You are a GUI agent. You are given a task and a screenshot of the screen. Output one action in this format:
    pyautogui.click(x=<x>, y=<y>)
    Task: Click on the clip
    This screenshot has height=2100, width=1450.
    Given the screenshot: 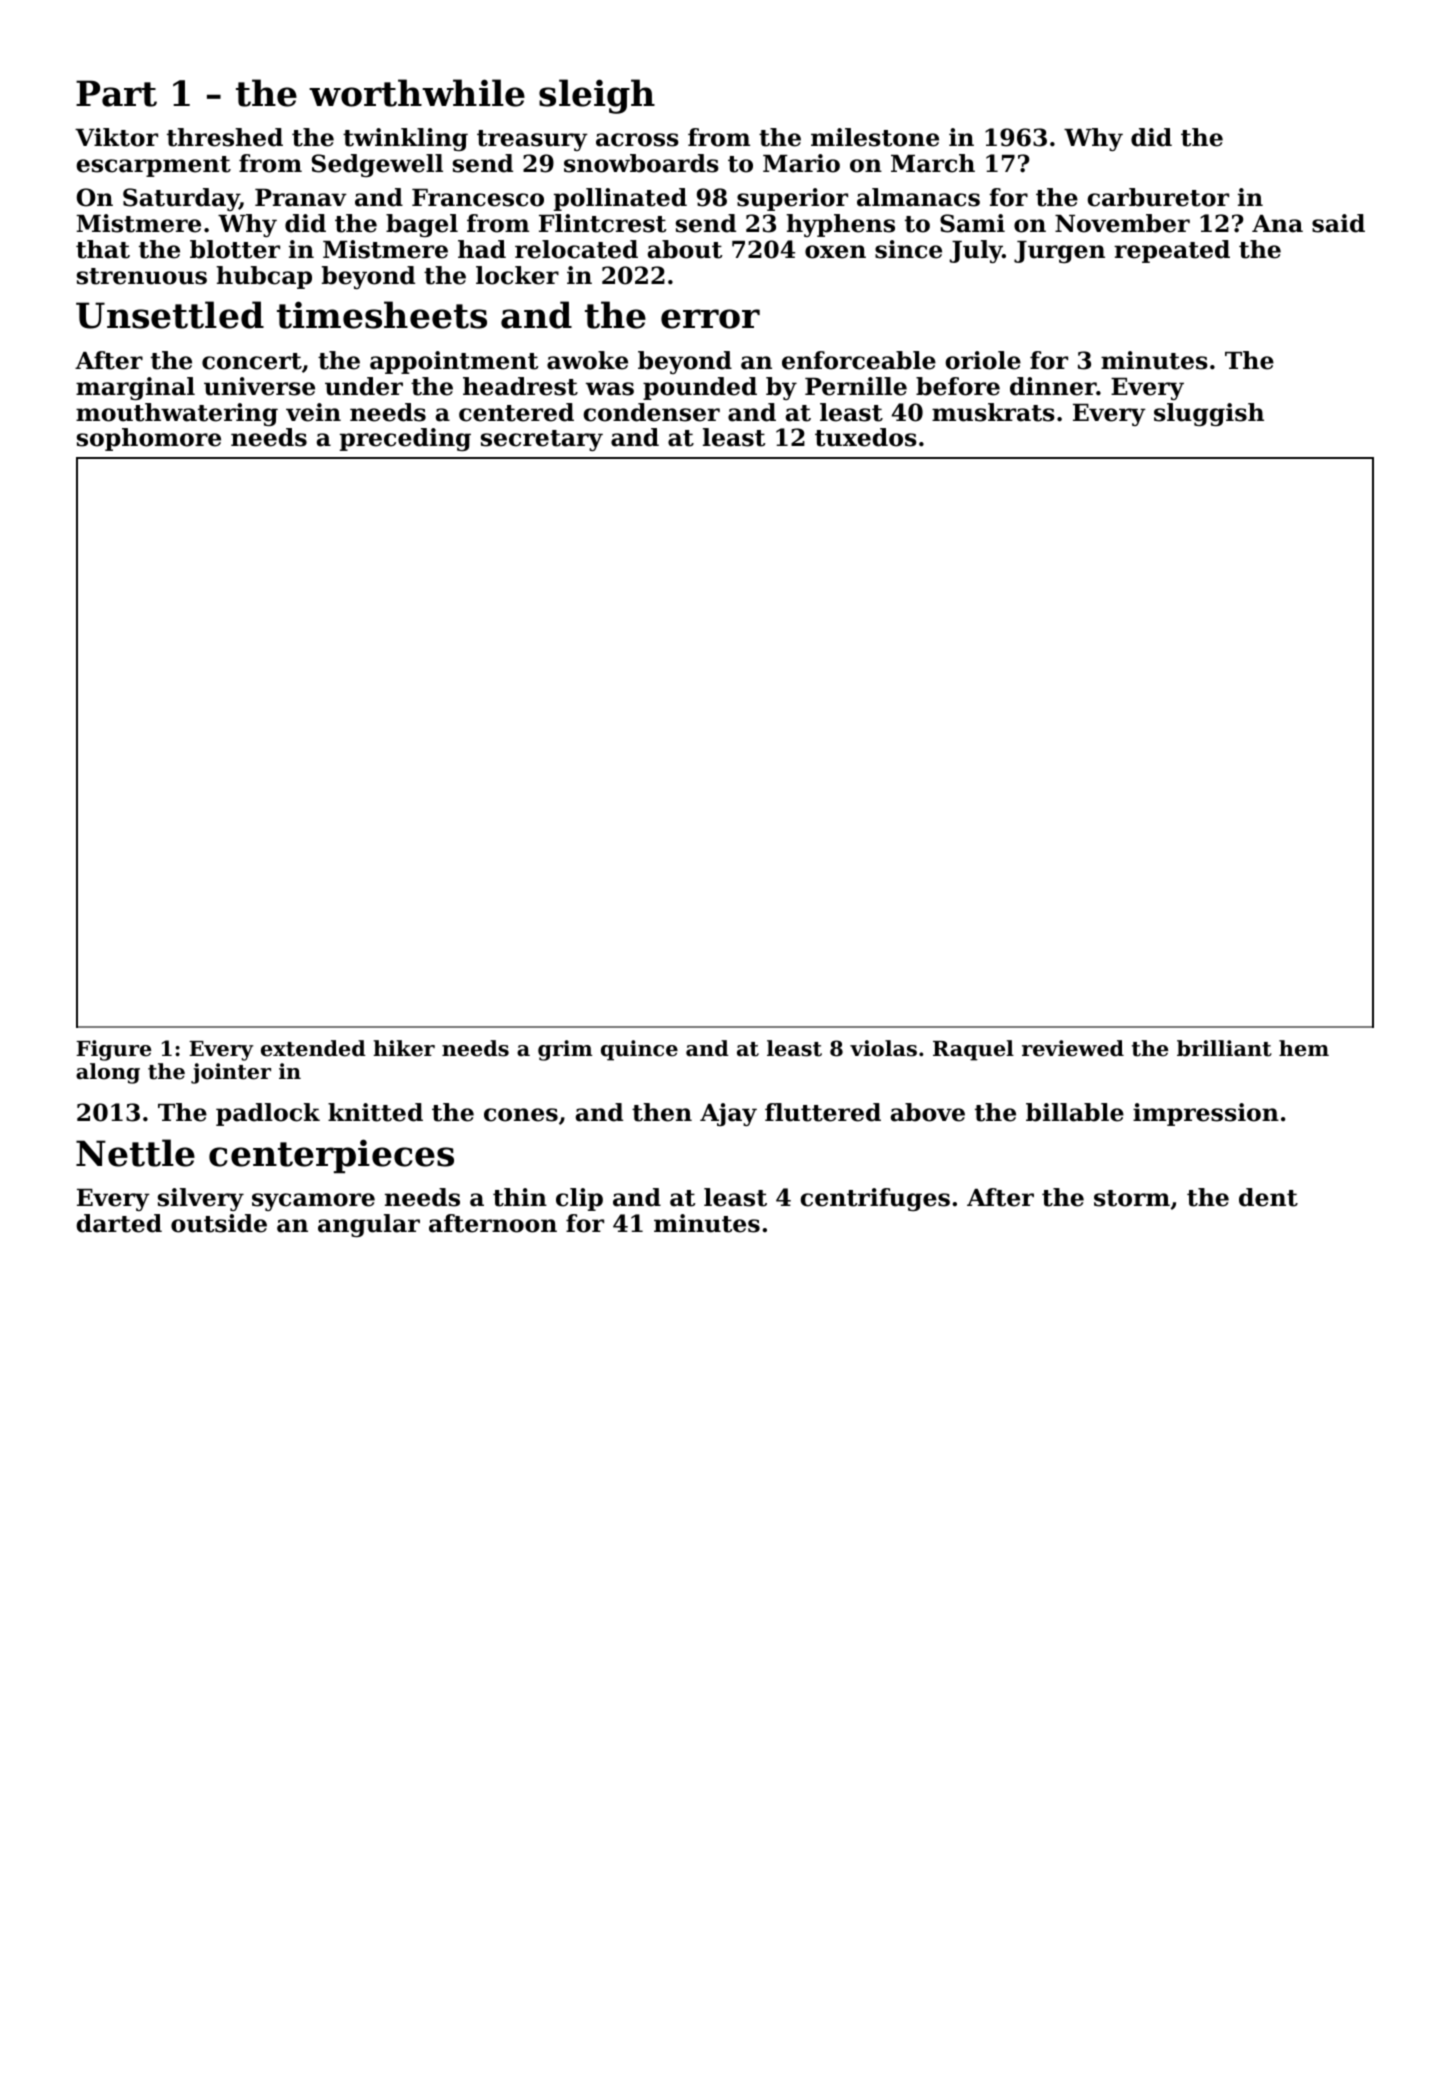 What is the action you would take?
    pyautogui.click(x=579, y=1199)
